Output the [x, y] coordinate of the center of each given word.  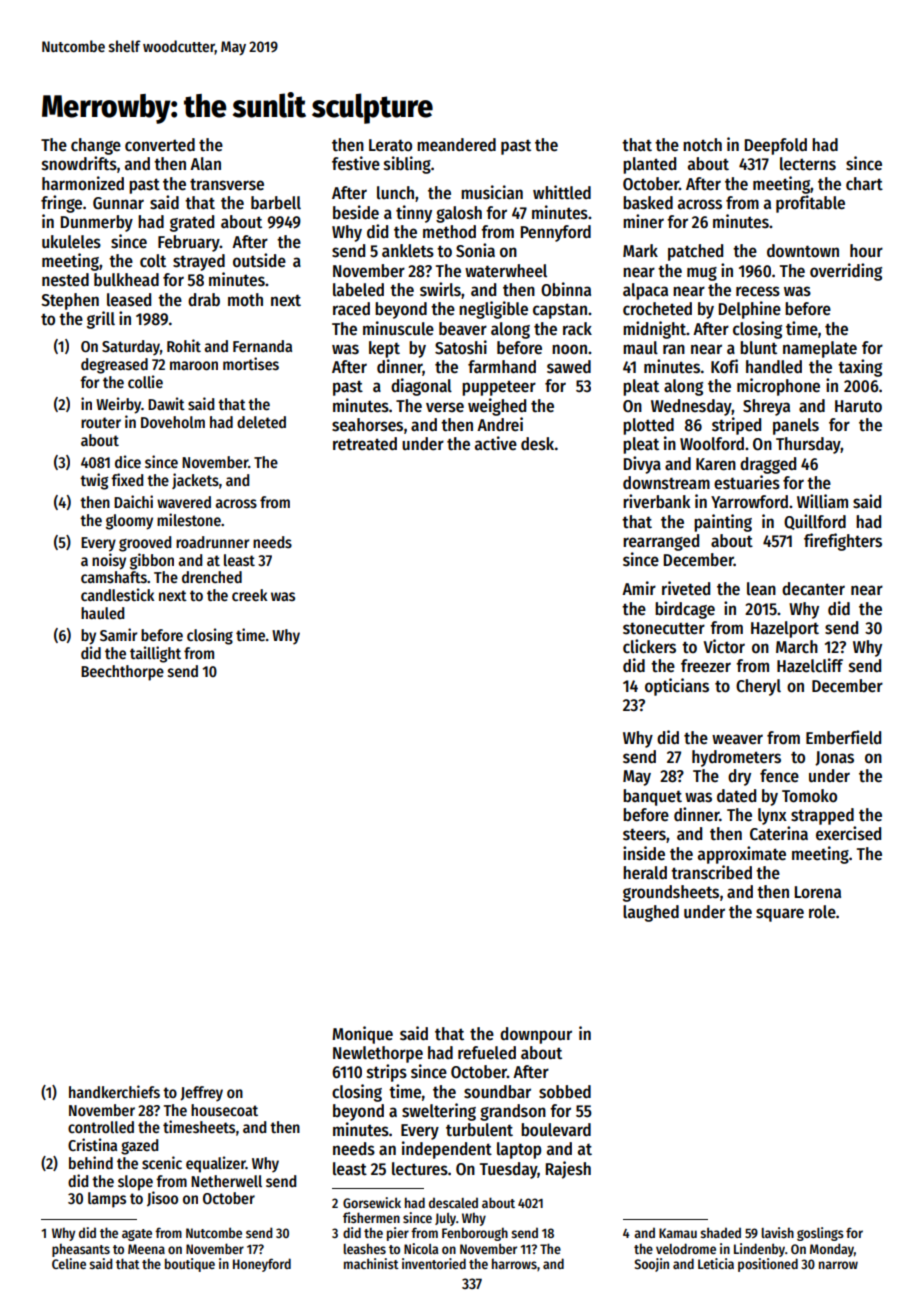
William [822, 501]
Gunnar [118, 203]
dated [736, 796]
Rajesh [568, 1170]
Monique [362, 1035]
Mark [640, 250]
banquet [652, 797]
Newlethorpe [378, 1054]
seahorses [367, 425]
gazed [139, 1147]
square [780, 915]
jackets [195, 481]
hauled [102, 613]
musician [492, 192]
